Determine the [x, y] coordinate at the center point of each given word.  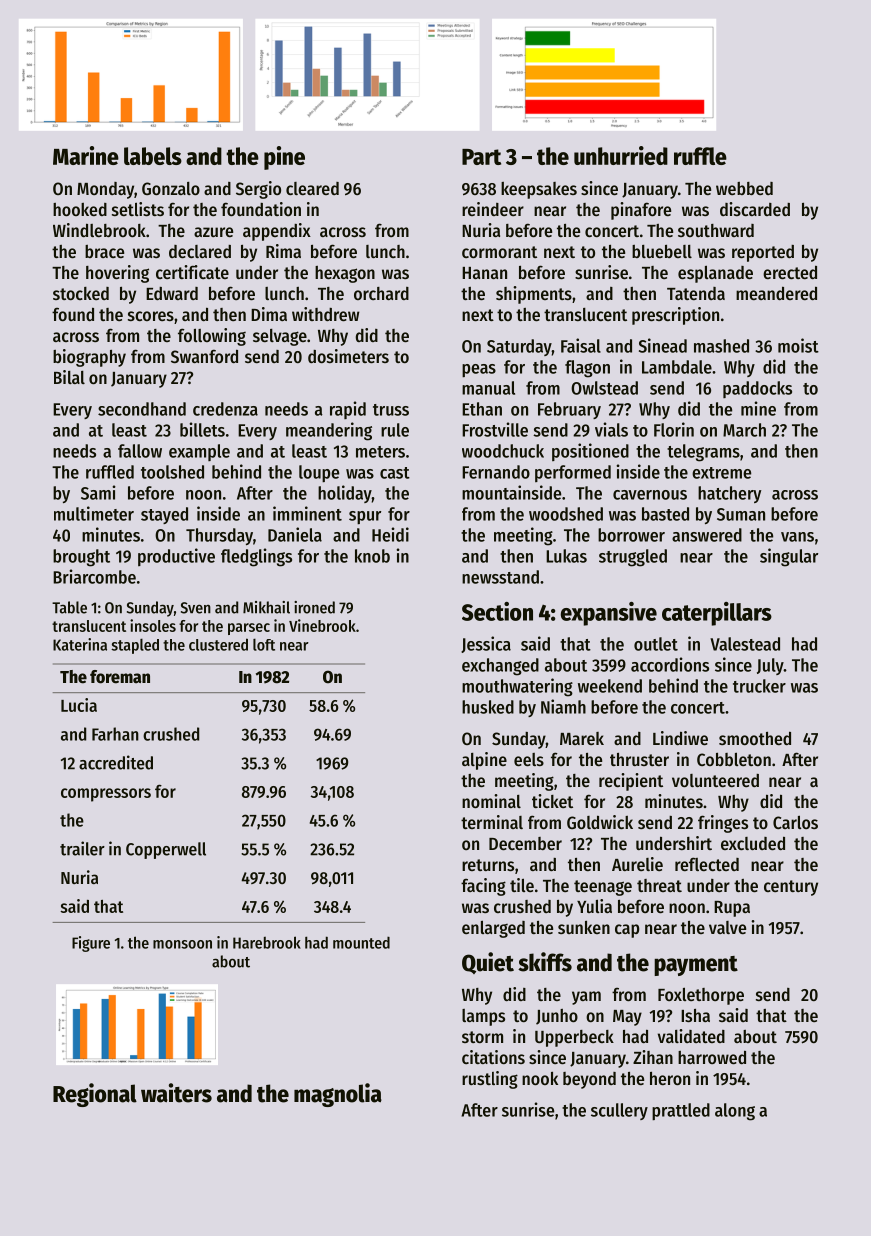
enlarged [493, 929]
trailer [82, 848]
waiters [176, 1093]
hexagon [345, 274]
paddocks [757, 389]
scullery [619, 1111]
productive [176, 557]
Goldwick [600, 822]
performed [573, 473]
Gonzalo [171, 188]
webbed [744, 188]
